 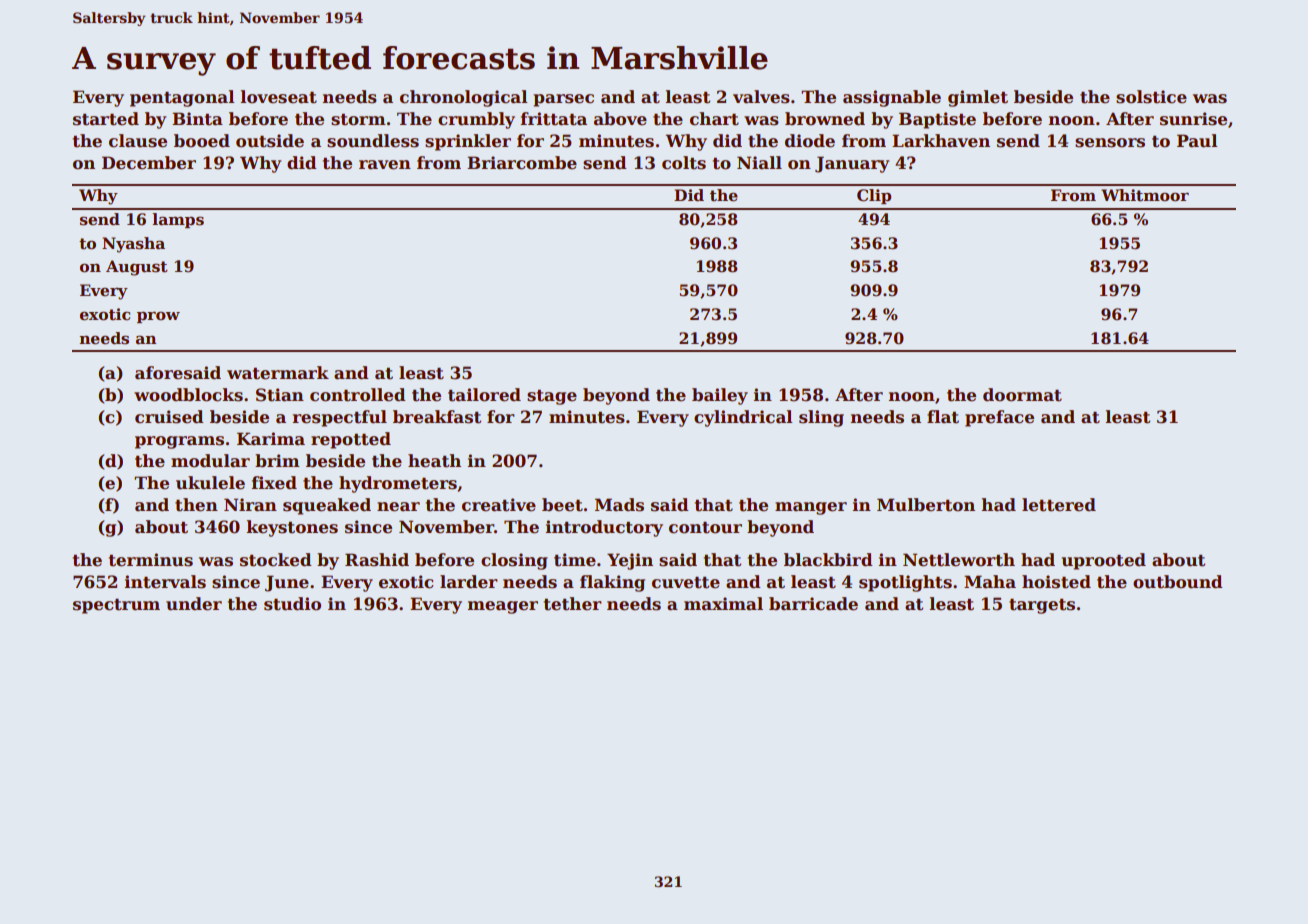 What do you see at coordinates (684, 163) in the screenshot?
I see `colts` at bounding box center [684, 163].
